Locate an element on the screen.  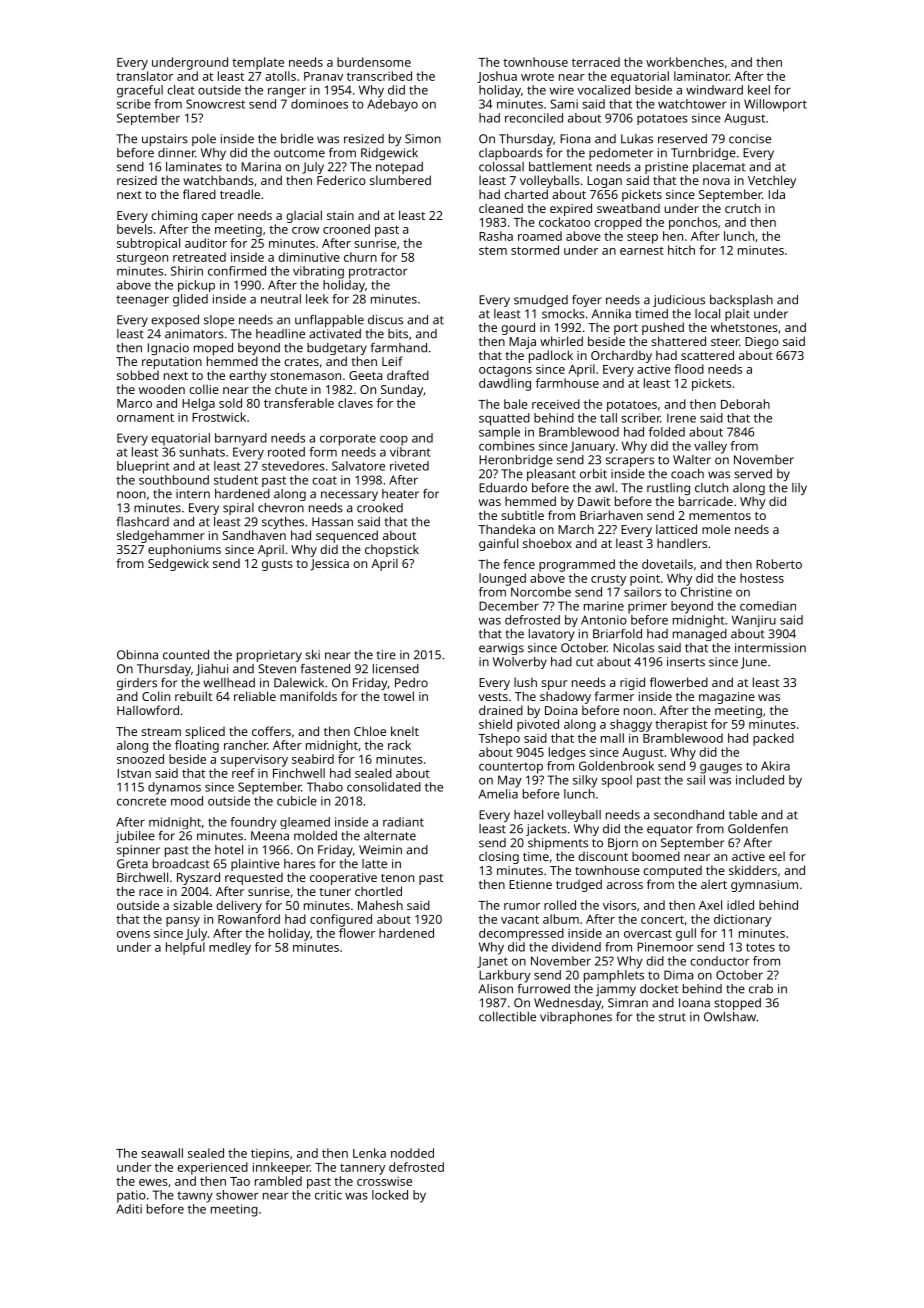
watchtower is located at coordinates (692, 104).
